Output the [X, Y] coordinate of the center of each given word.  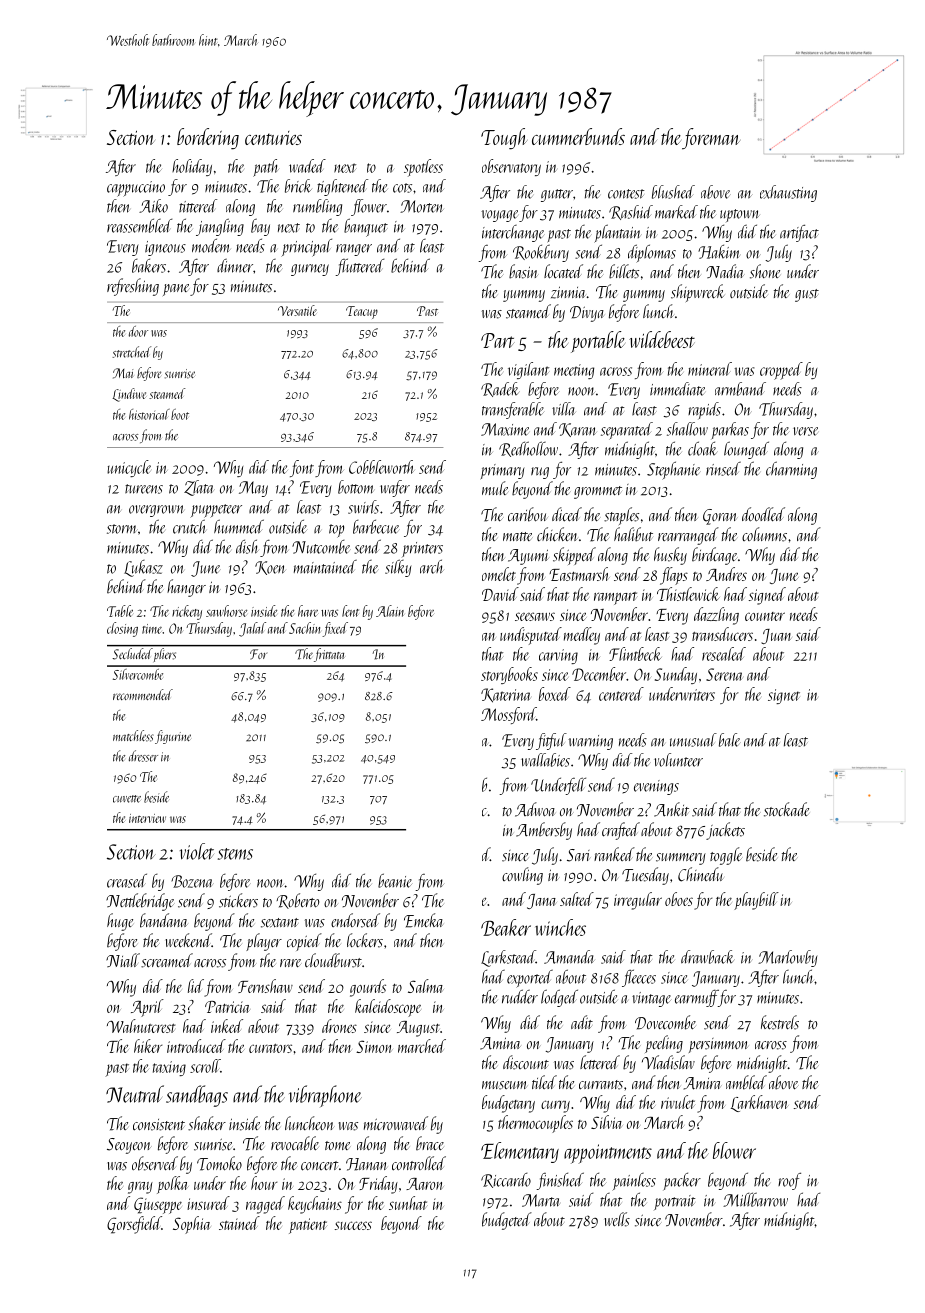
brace [430, 1143]
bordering [208, 139]
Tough [504, 139]
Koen [270, 568]
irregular [638, 901]
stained [239, 1223]
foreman [711, 139]
